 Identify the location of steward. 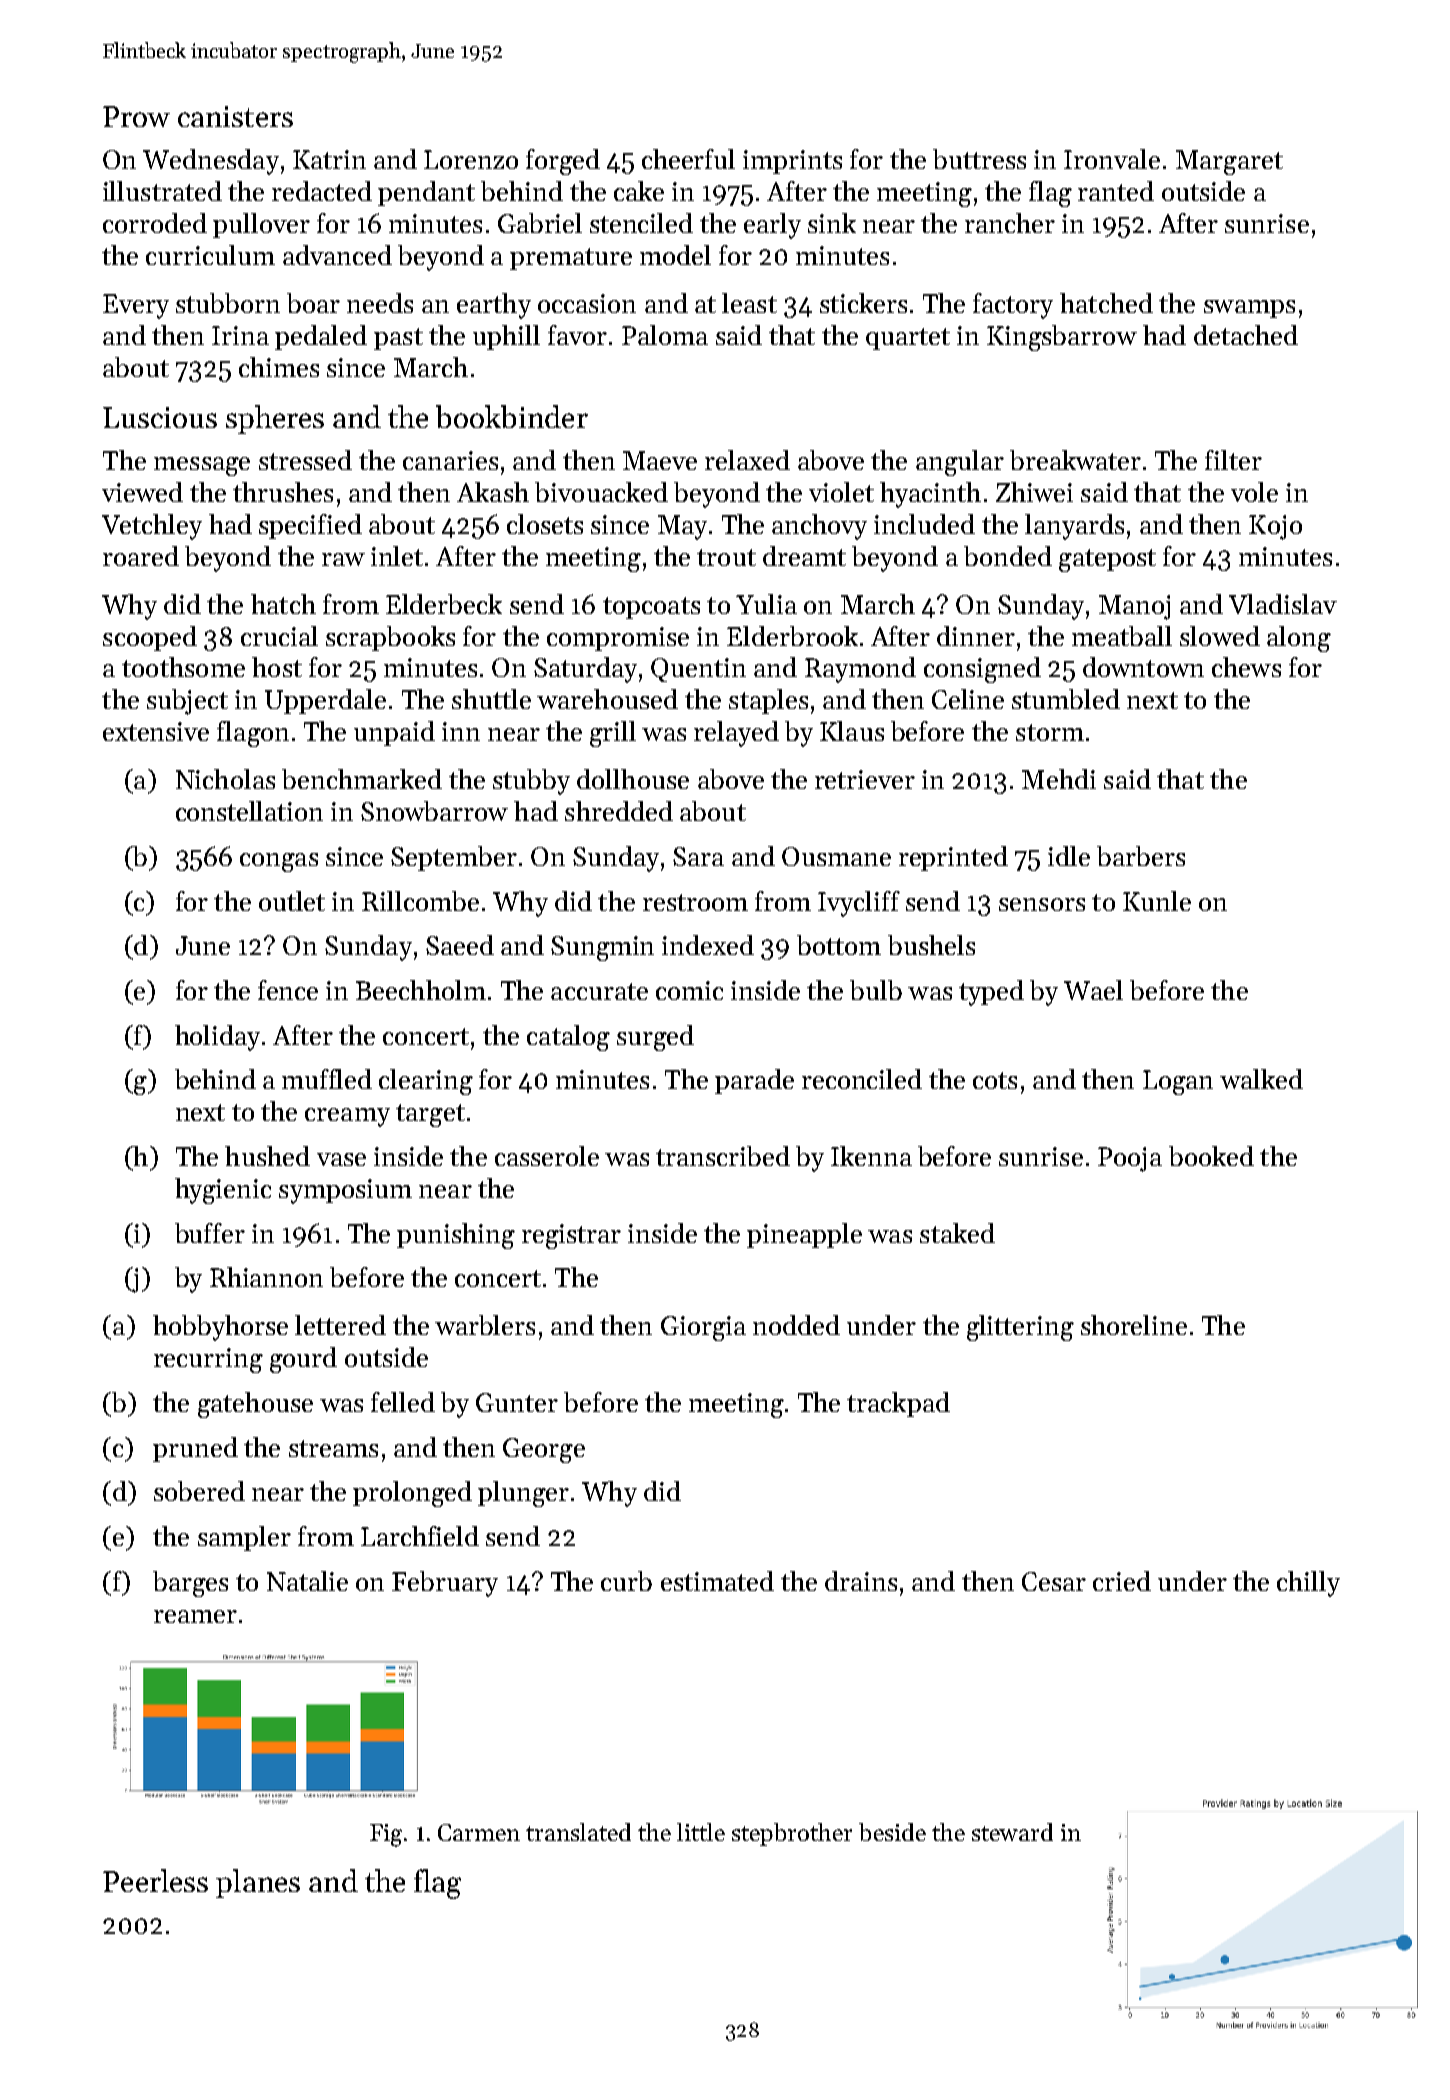
(1012, 1832).
